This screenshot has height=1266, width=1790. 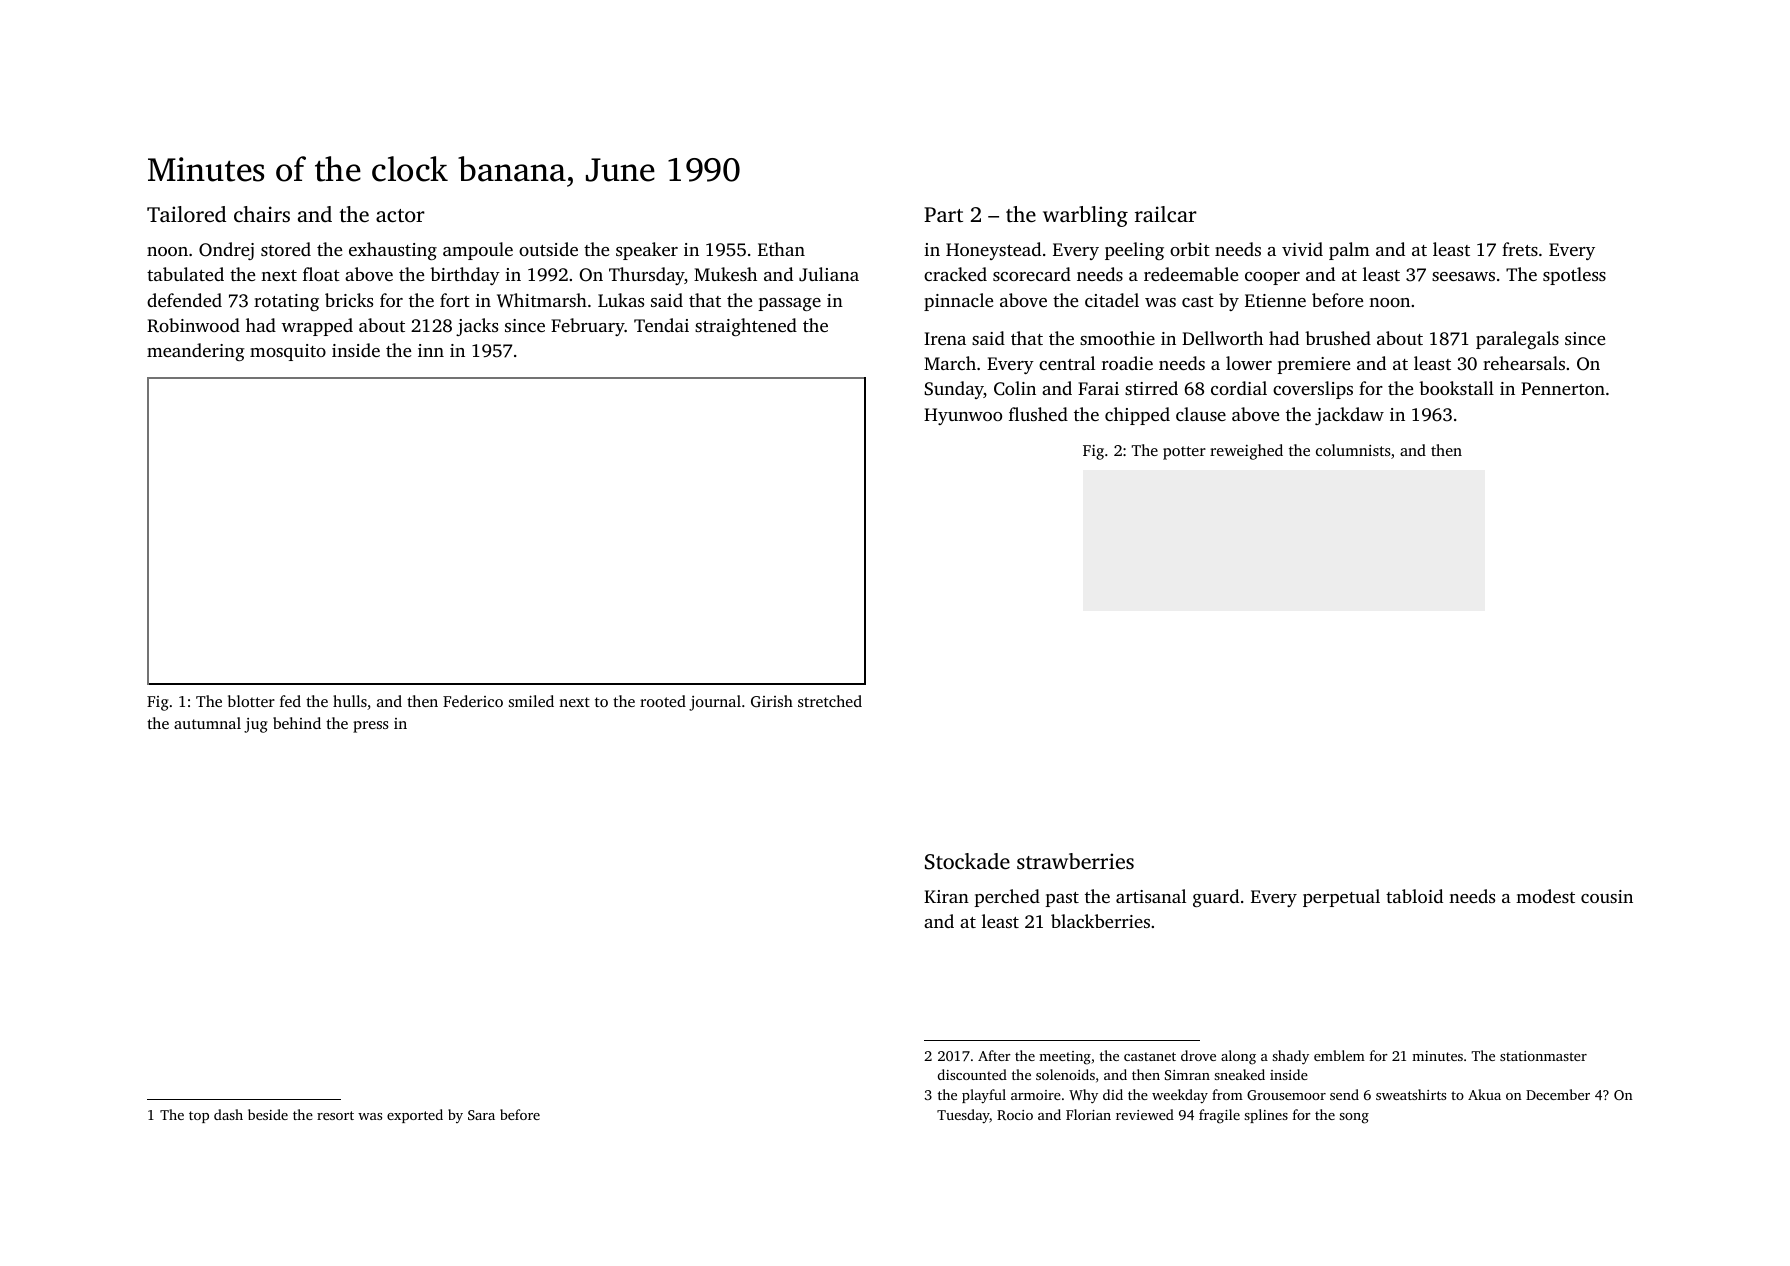 What do you see at coordinates (1545, 896) in the screenshot?
I see `modest` at bounding box center [1545, 896].
